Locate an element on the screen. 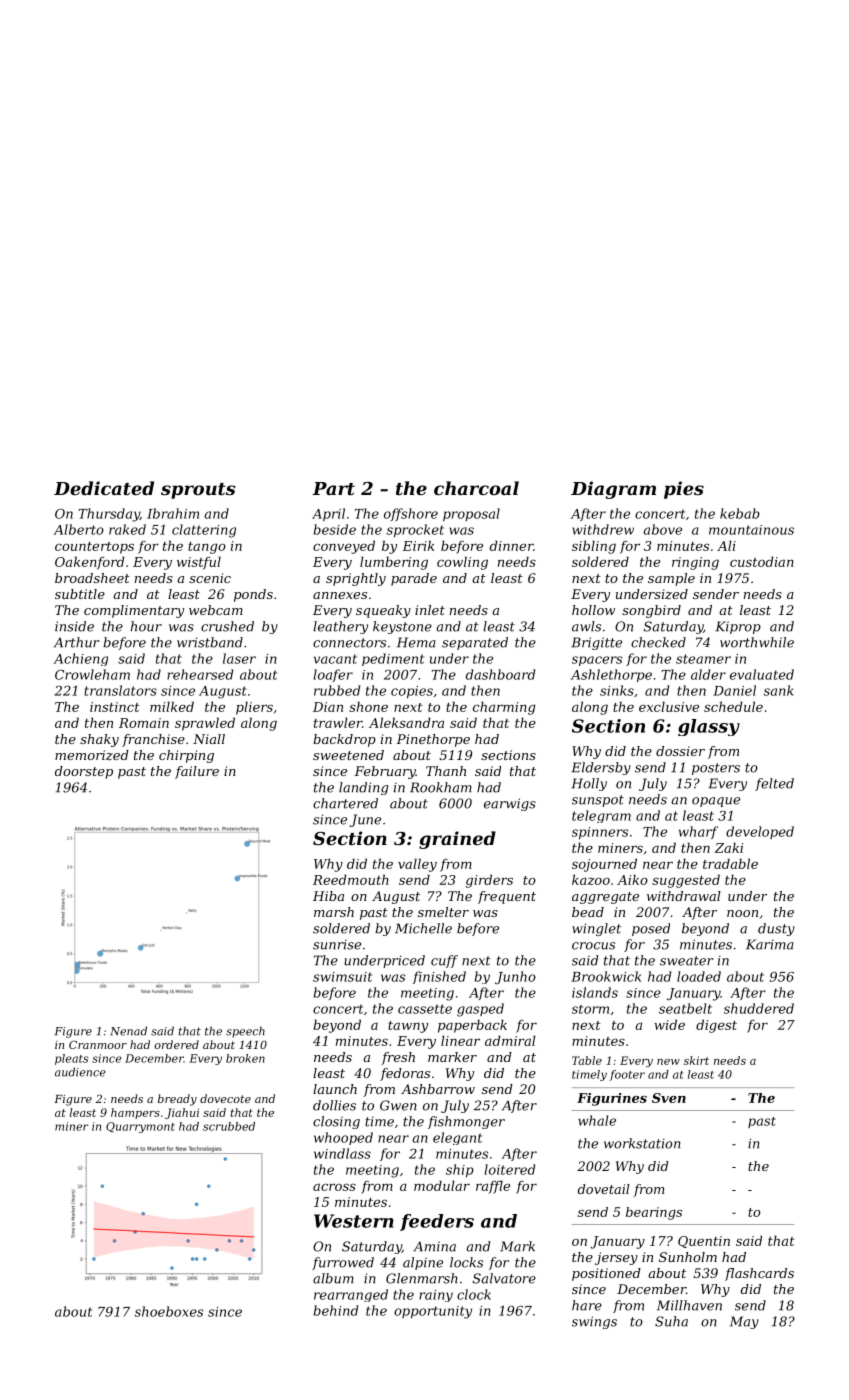 Image resolution: width=849 pixels, height=1400 pixels. Ashlethorpe is located at coordinates (611, 675).
